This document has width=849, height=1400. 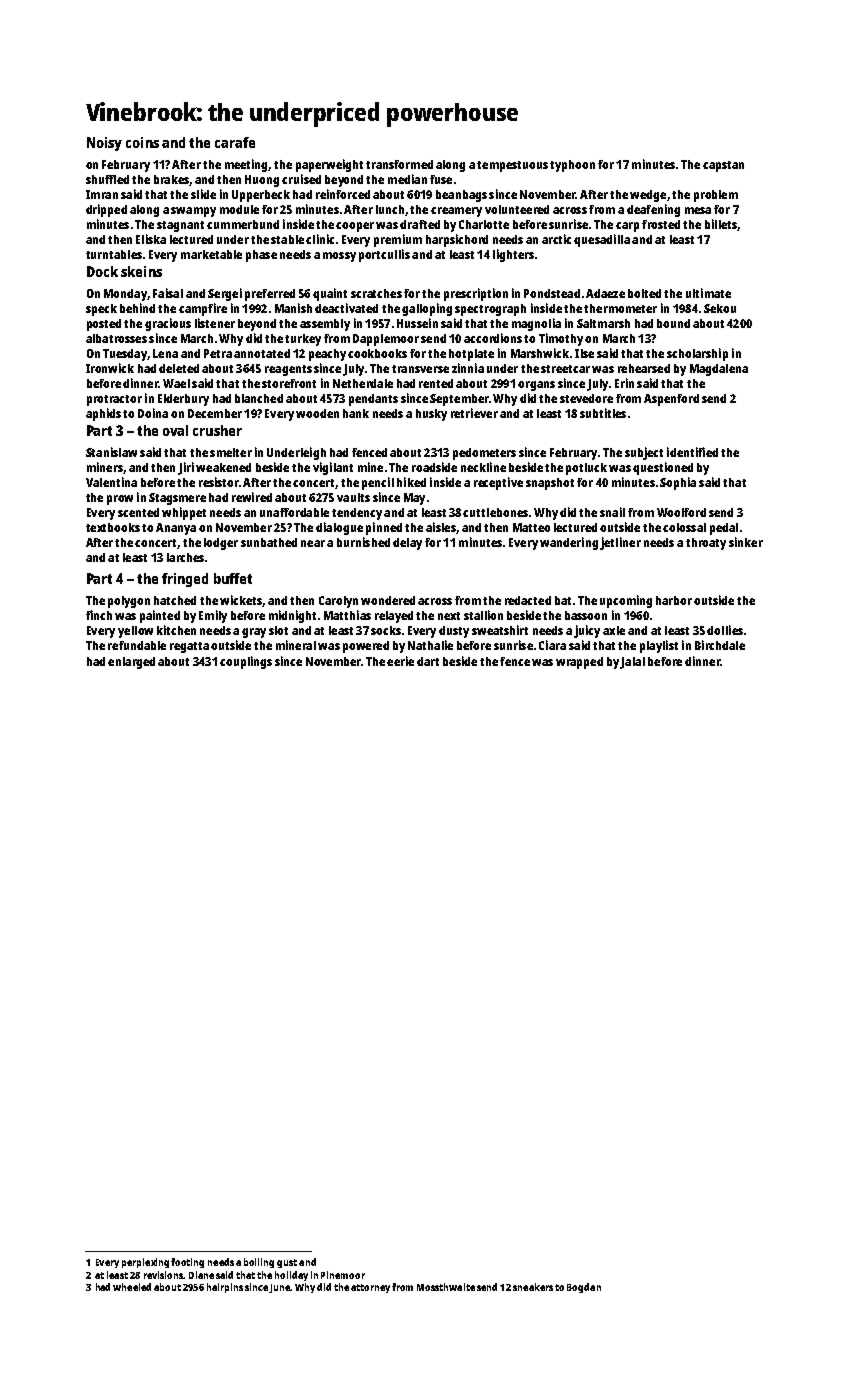 What do you see at coordinates (135, 632) in the document?
I see `yellow` at bounding box center [135, 632].
